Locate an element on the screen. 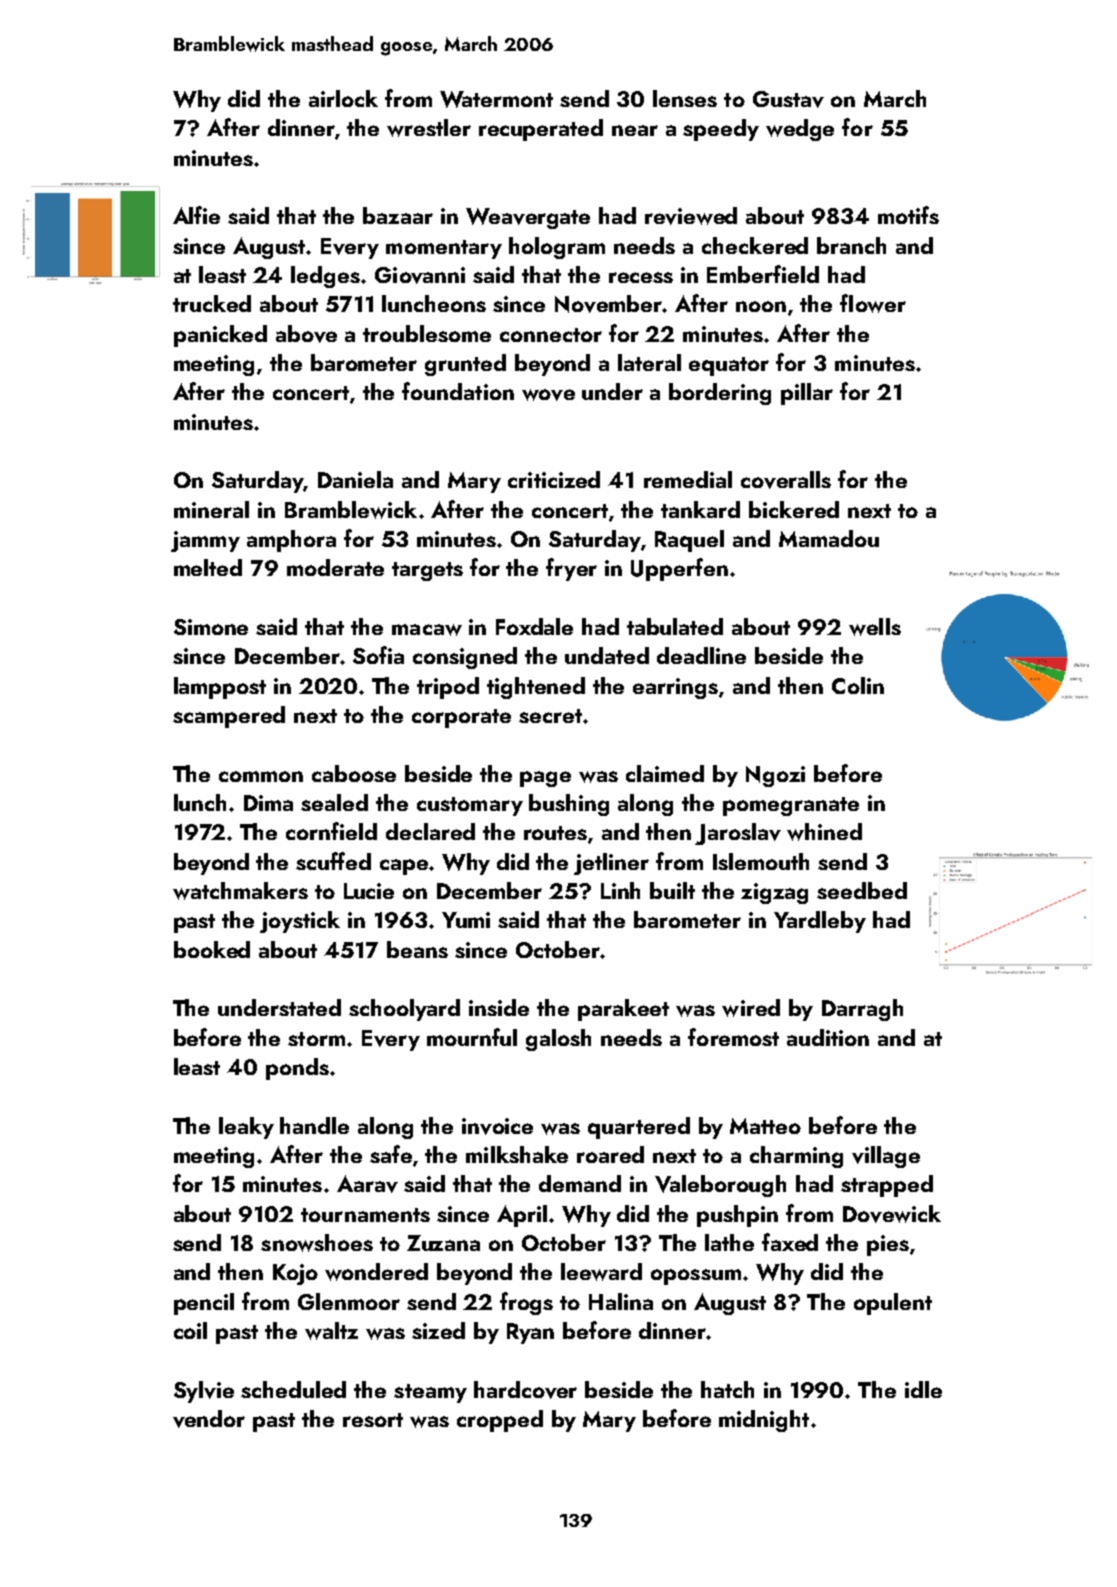 The height and width of the screenshot is (1587, 1117). lateral is located at coordinates (649, 362).
